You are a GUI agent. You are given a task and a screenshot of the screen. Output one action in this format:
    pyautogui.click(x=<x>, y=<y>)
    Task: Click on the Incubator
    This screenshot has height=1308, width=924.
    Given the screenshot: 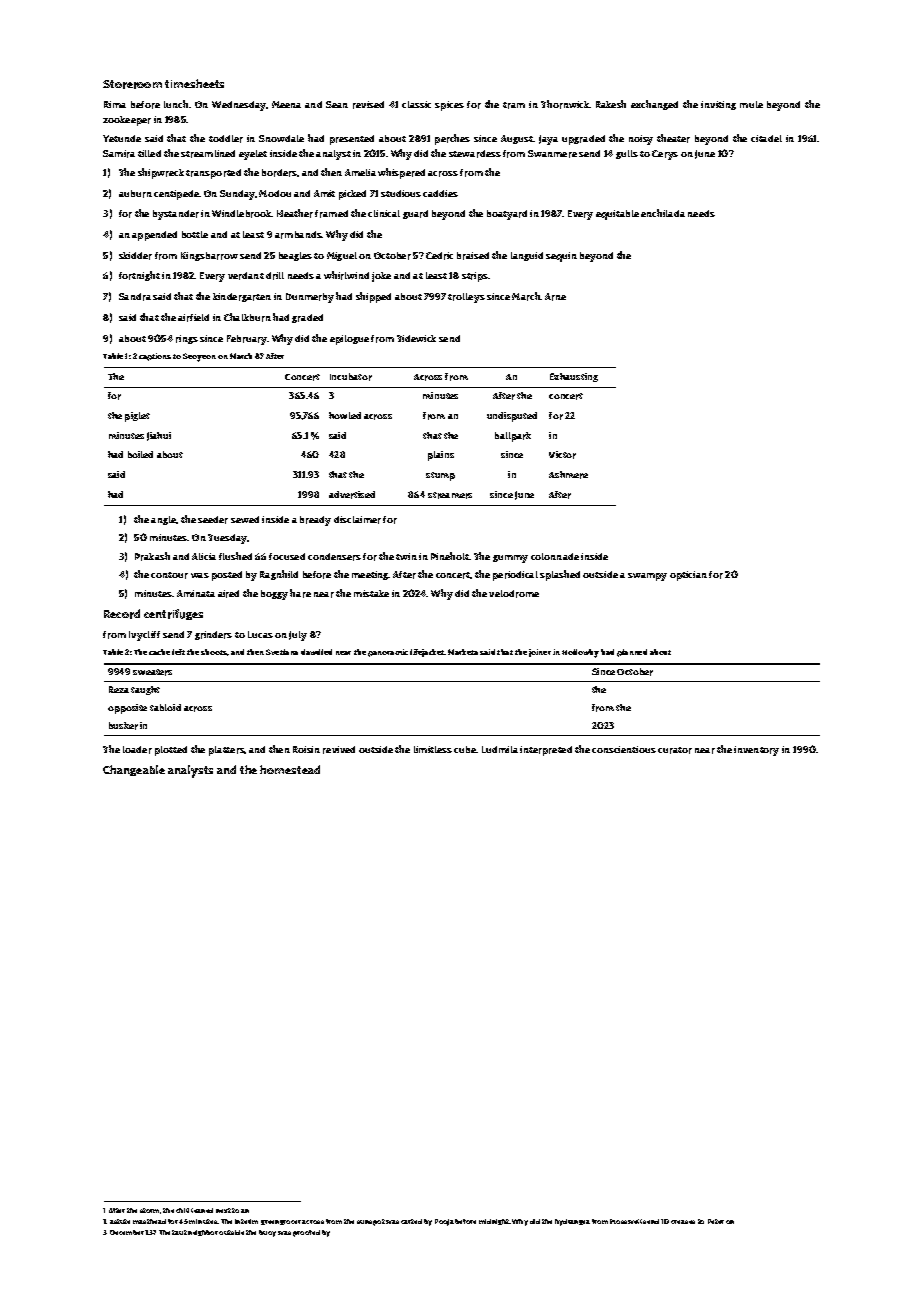 What is the action you would take?
    pyautogui.click(x=351, y=377)
